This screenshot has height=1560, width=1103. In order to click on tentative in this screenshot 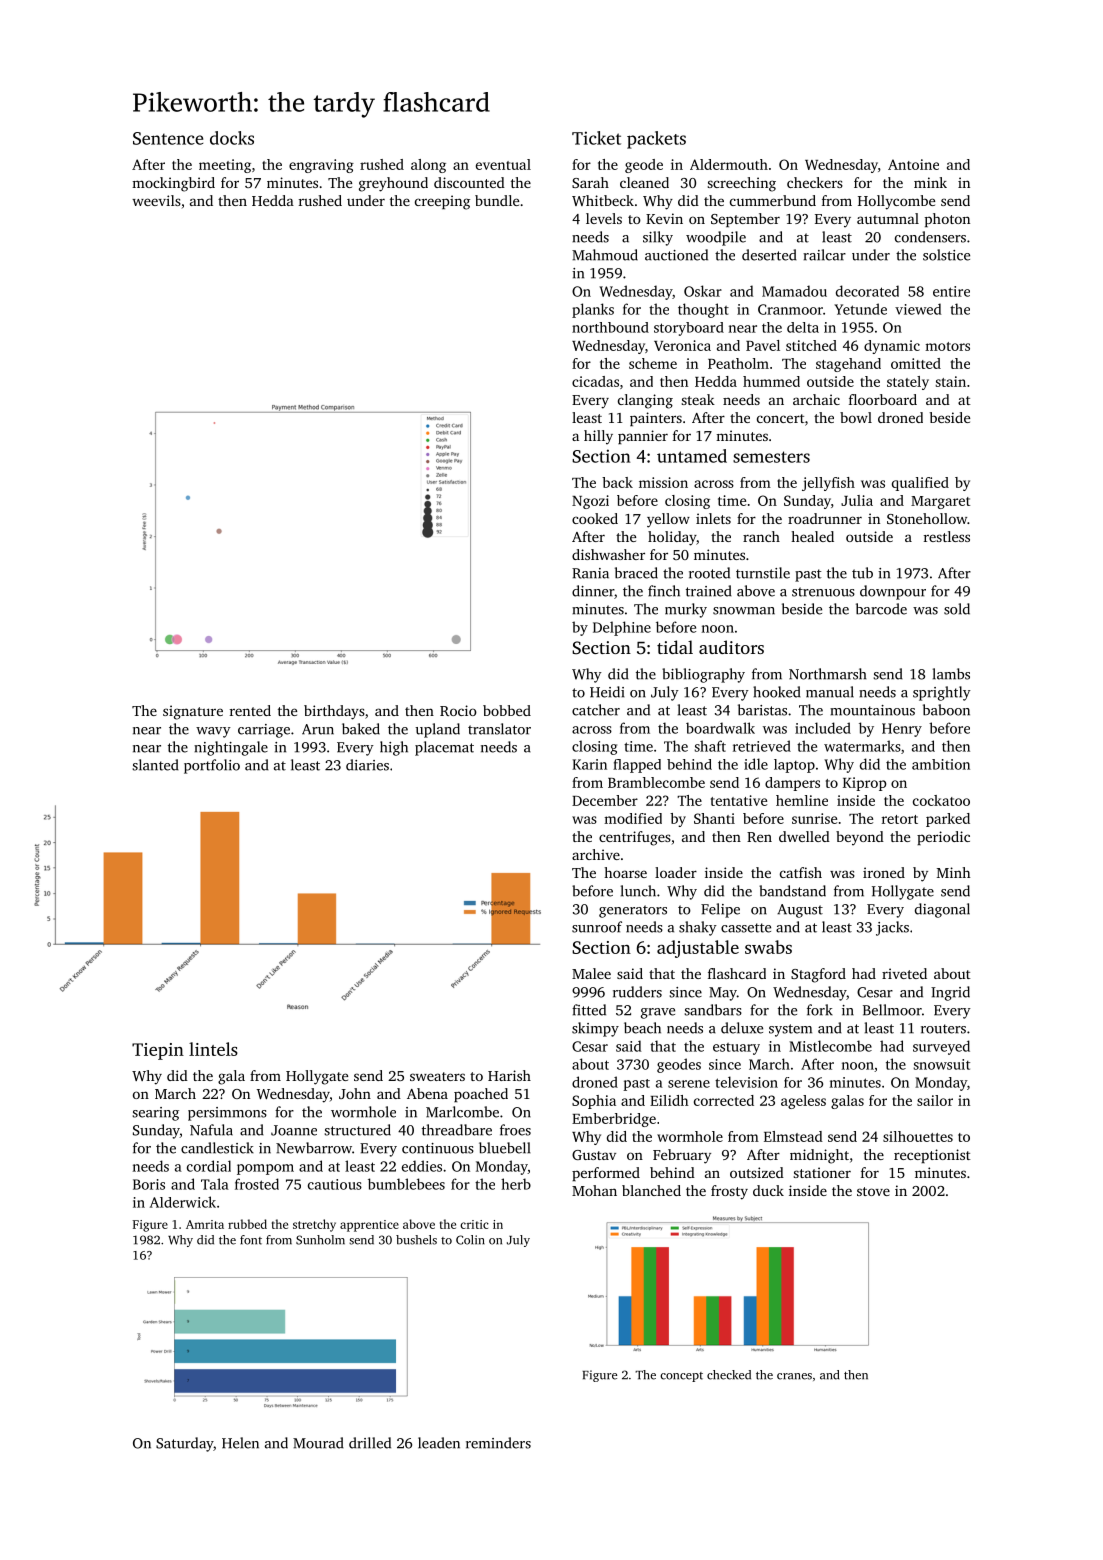, I will do `click(739, 800)`.
